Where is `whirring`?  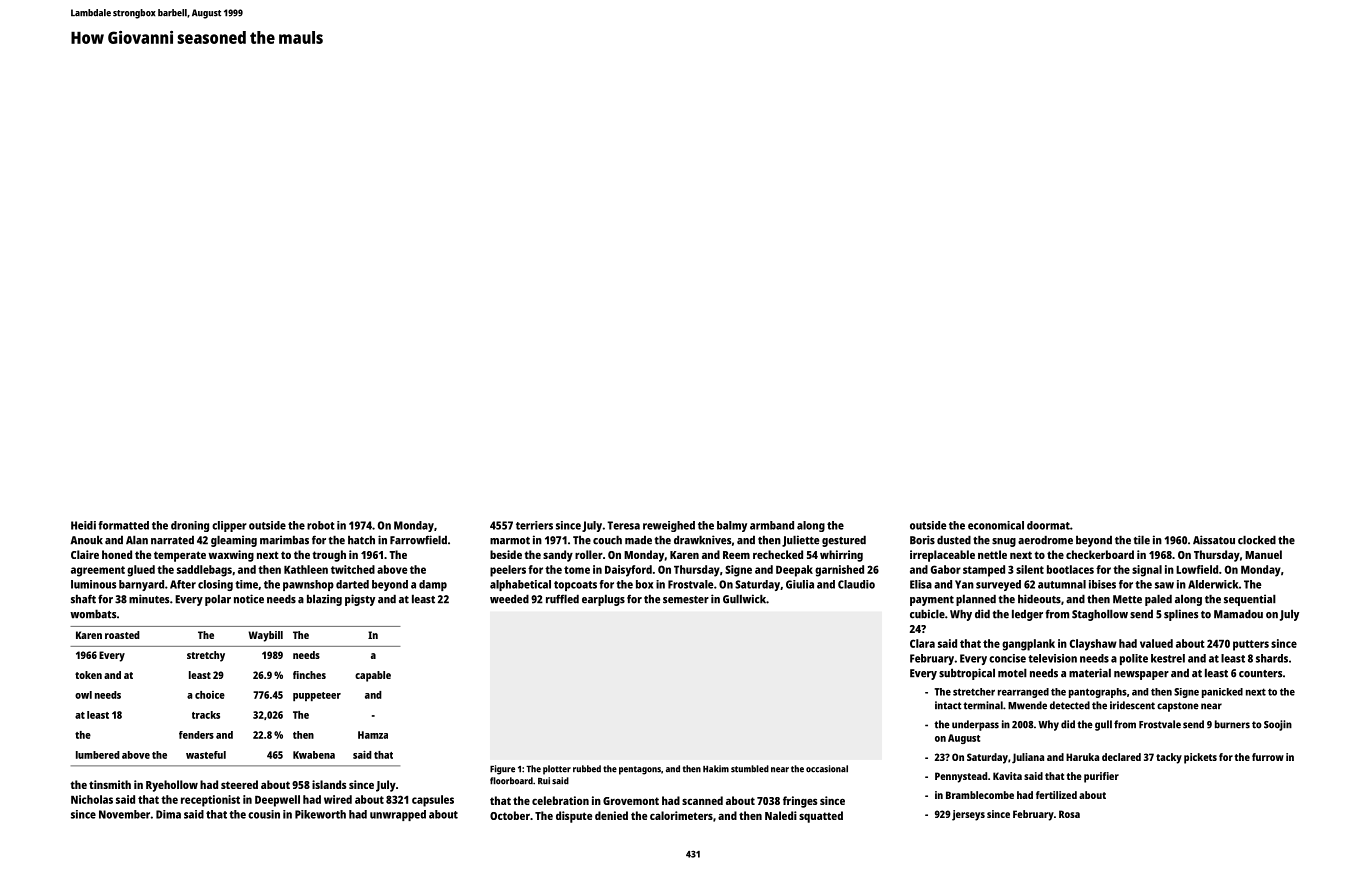
whirring is located at coordinates (841, 556).
